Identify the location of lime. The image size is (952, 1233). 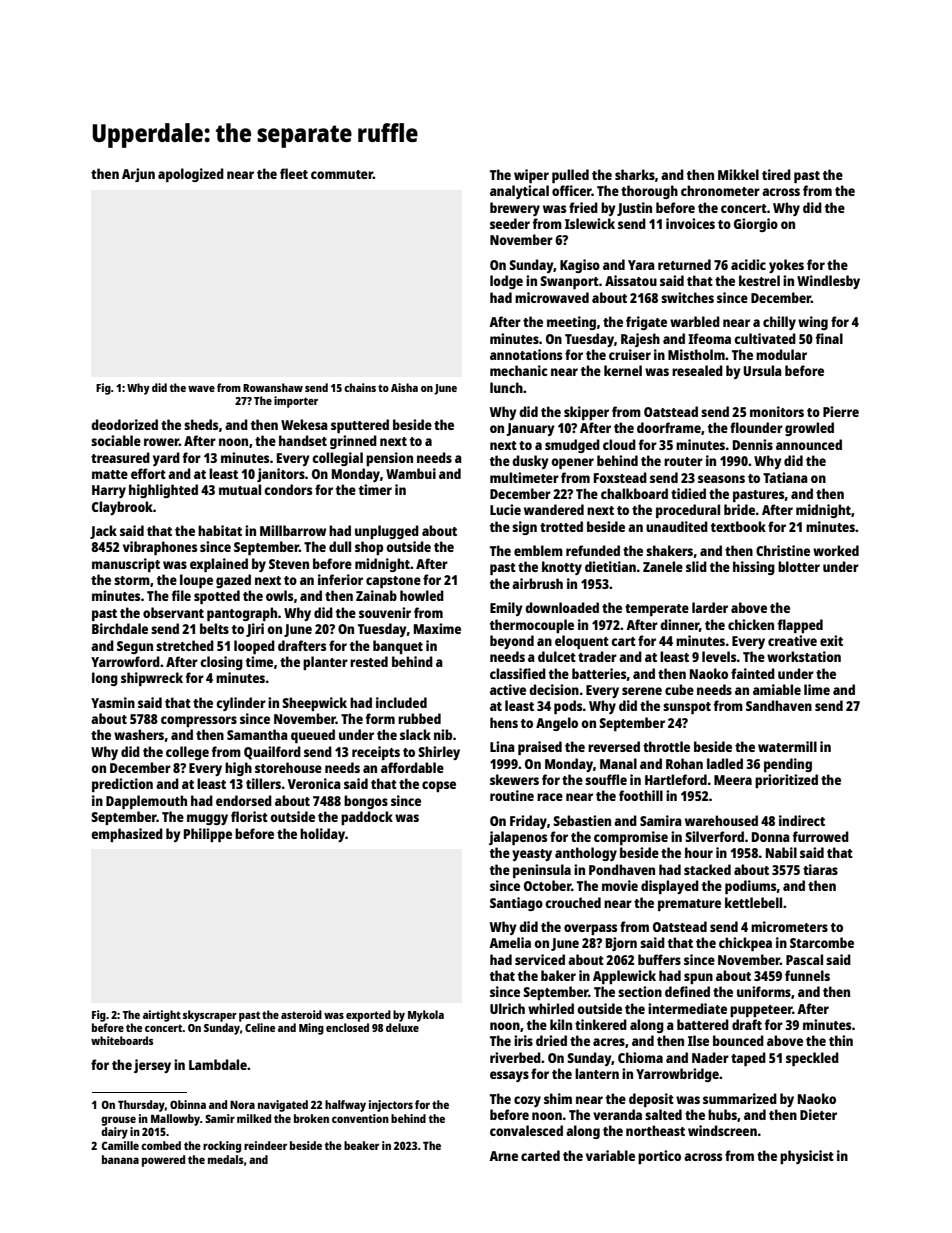
(817, 689).
